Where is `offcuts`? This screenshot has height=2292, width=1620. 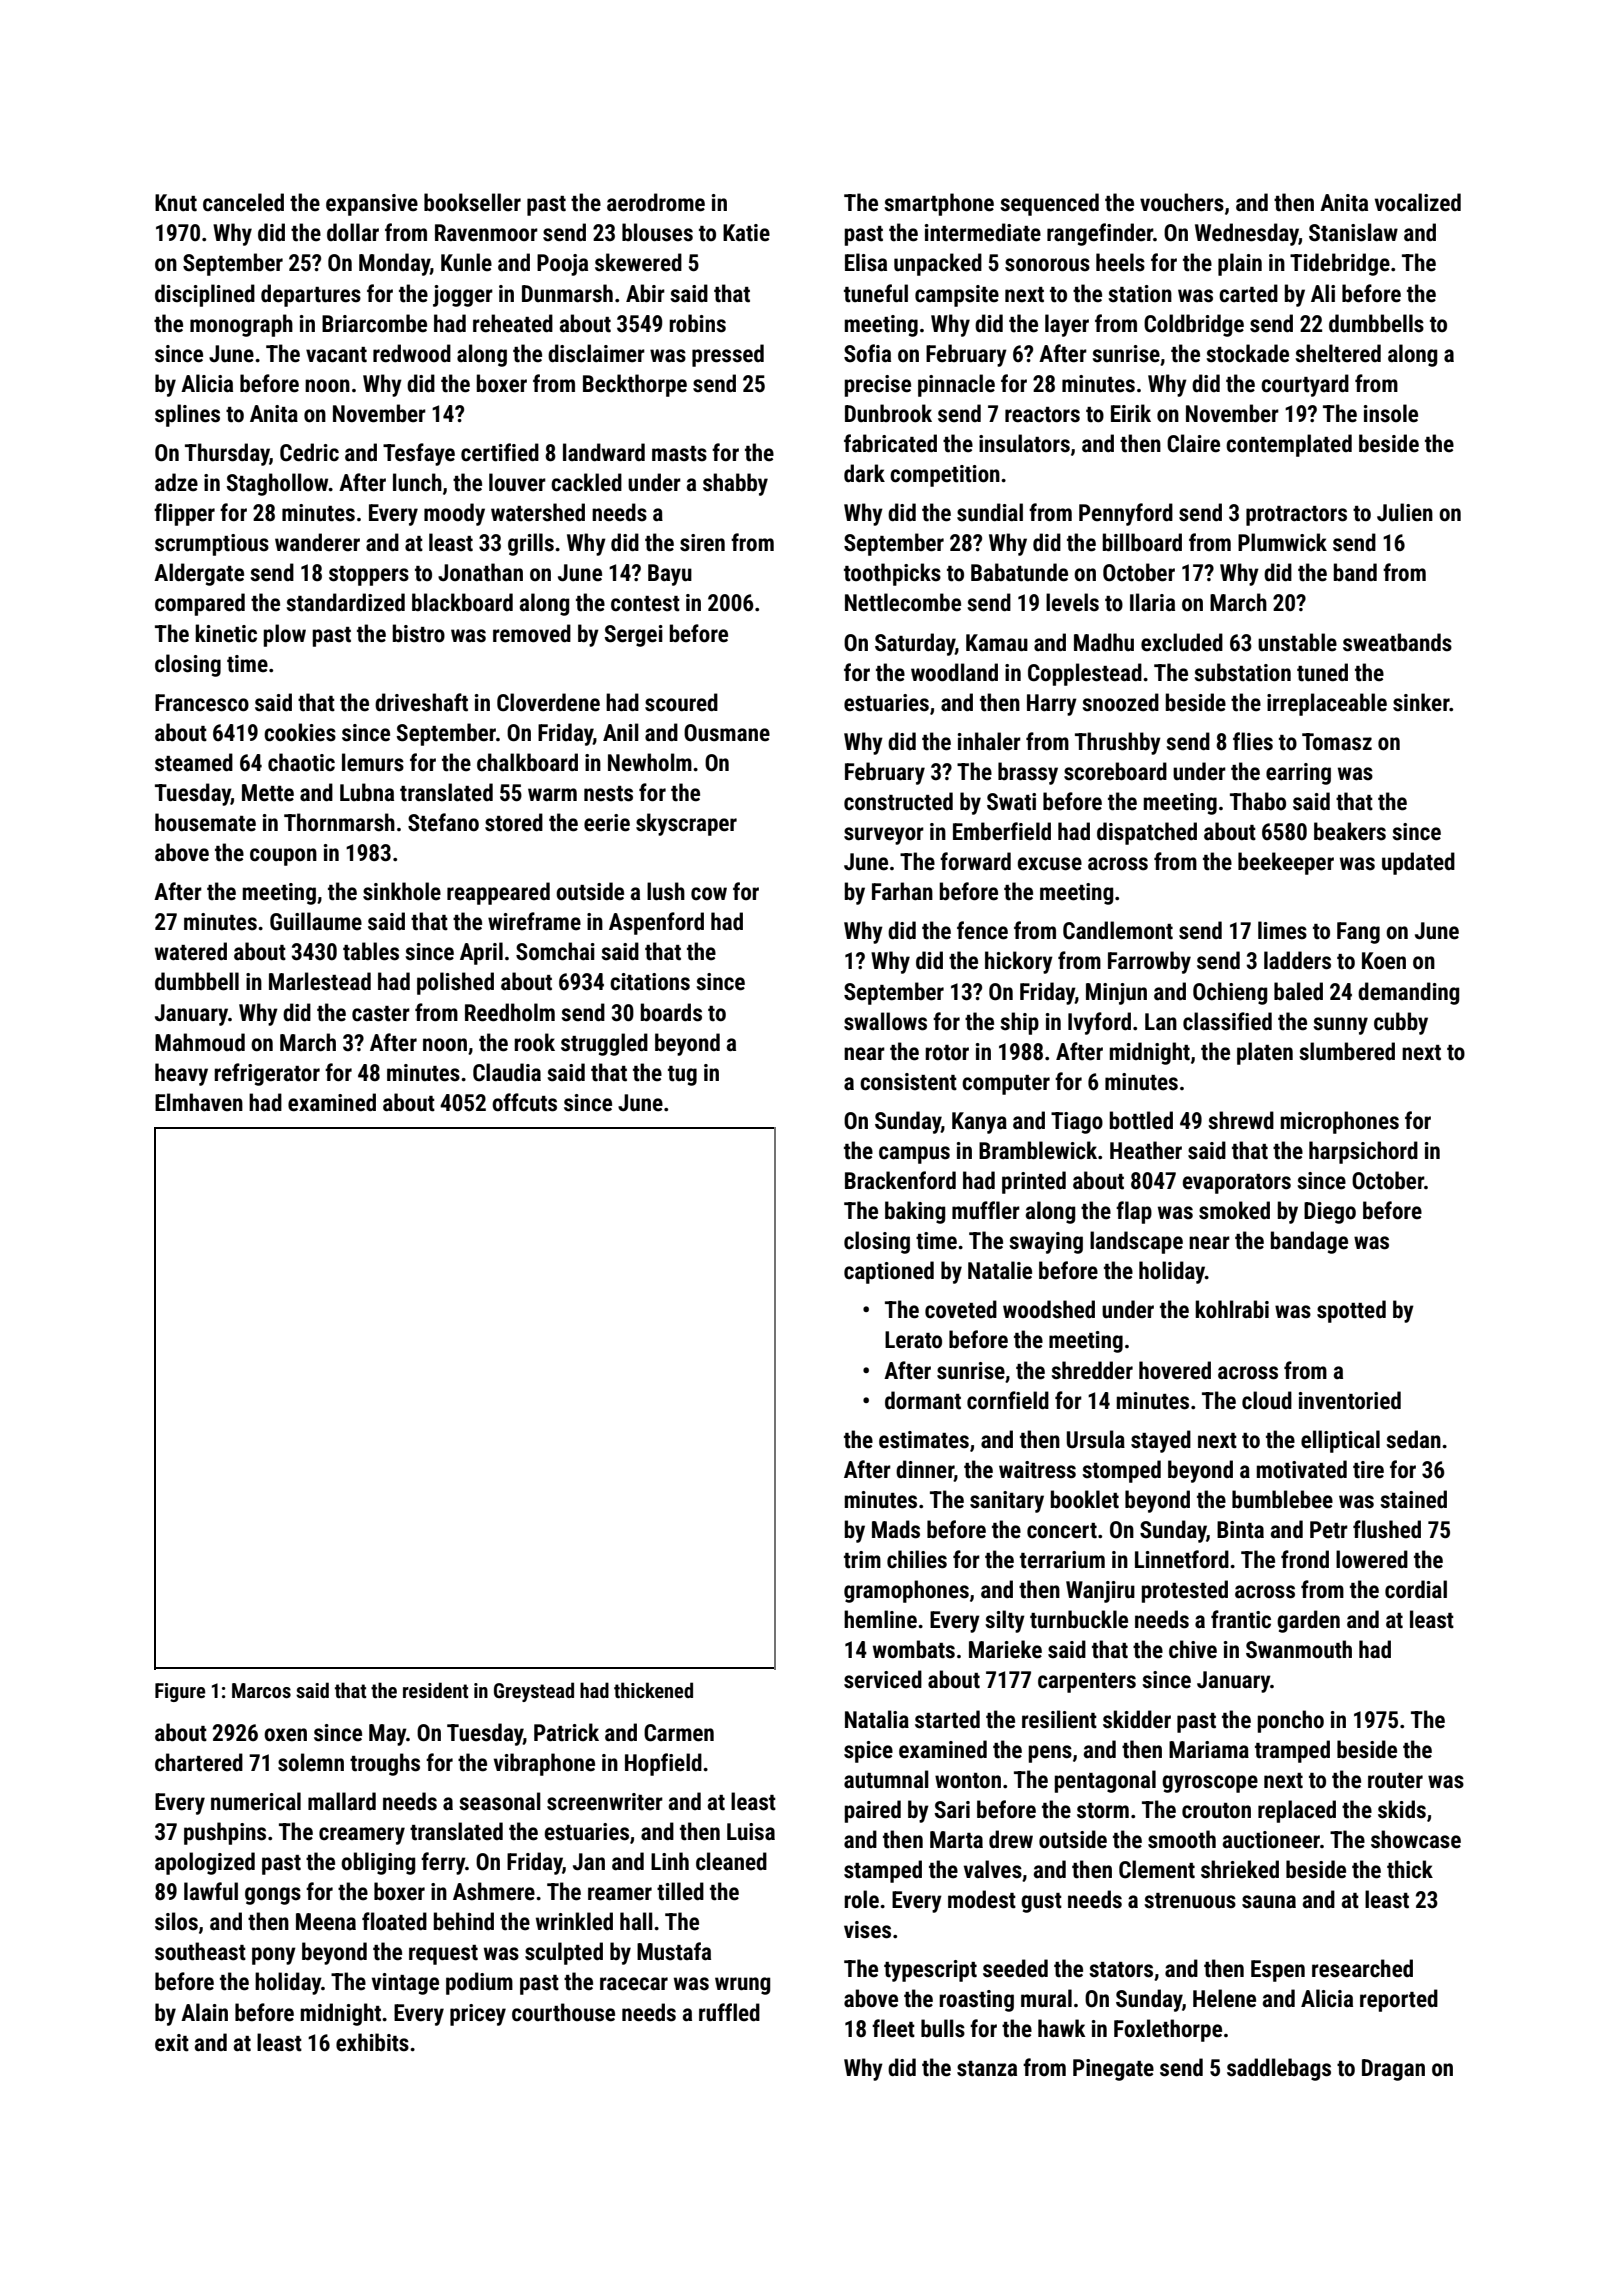 offcuts is located at coordinates (524, 1102).
